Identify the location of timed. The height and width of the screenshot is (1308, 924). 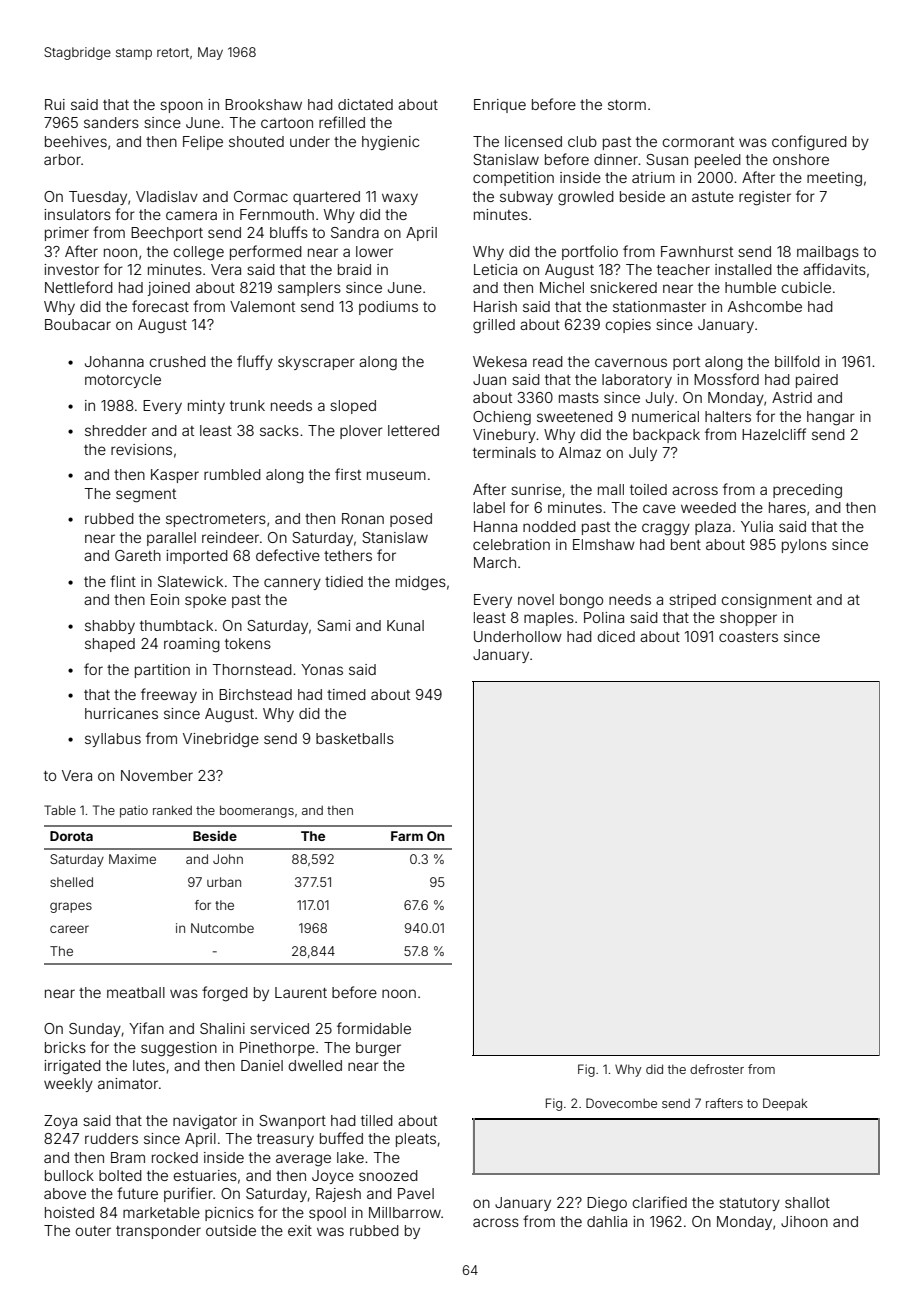
(346, 694).
